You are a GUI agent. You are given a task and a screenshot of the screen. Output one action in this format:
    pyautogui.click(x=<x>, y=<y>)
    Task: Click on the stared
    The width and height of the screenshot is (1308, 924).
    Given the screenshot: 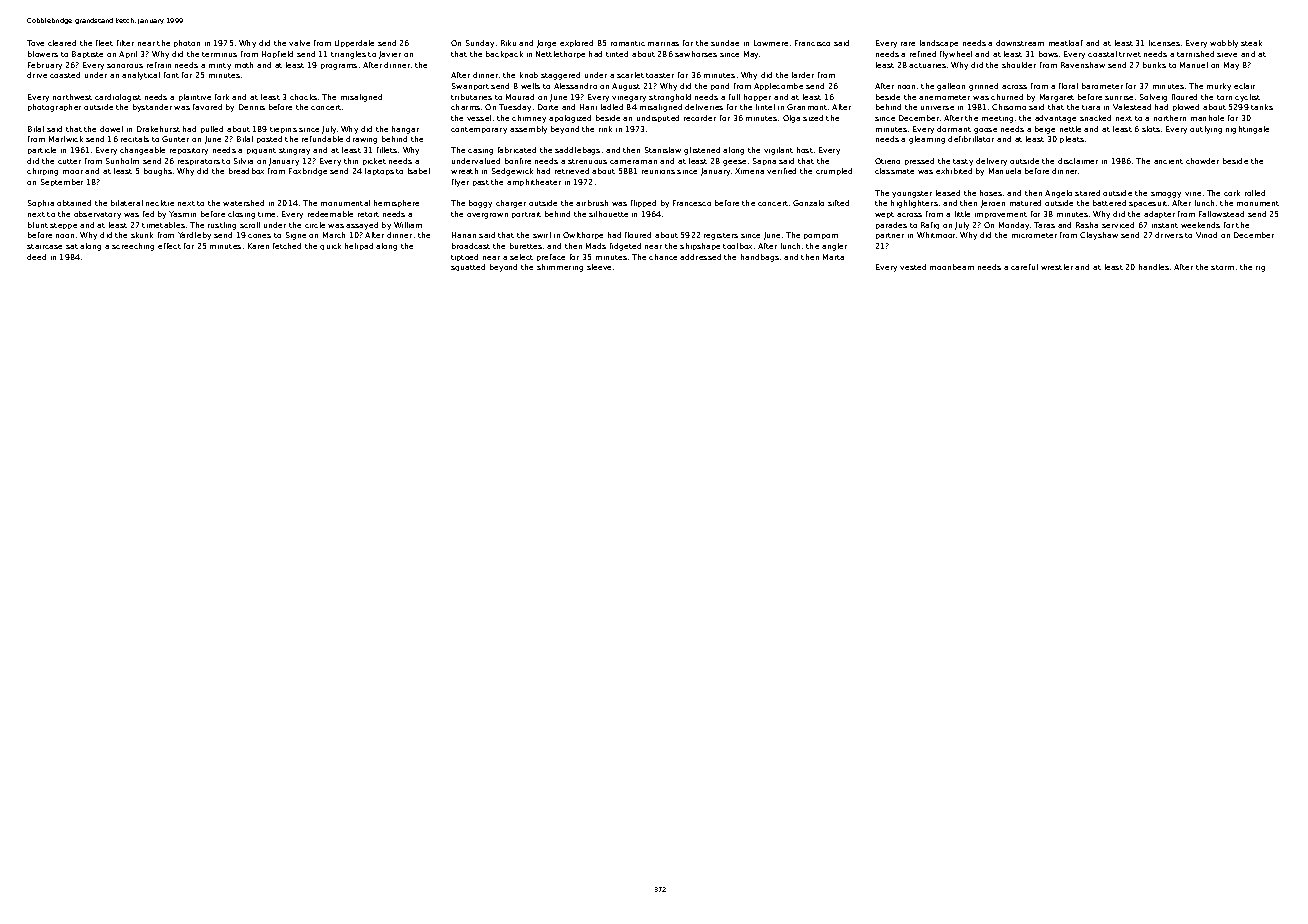 What is the action you would take?
    pyautogui.click(x=1087, y=193)
